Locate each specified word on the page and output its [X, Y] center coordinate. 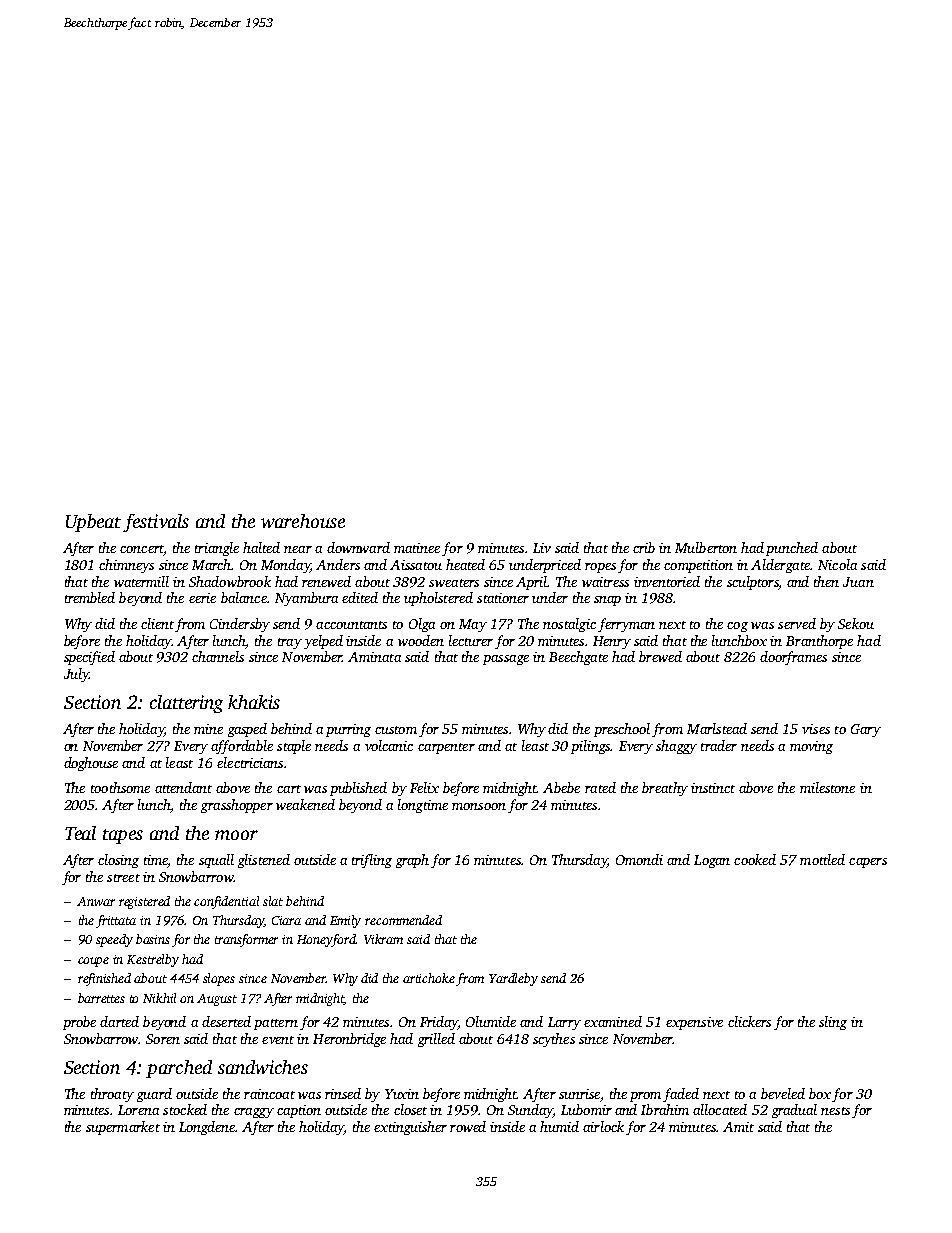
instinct [713, 788]
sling [833, 1023]
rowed [468, 1126]
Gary [866, 730]
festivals [156, 523]
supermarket [123, 1128]
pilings [590, 747]
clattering [186, 704]
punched [792, 549]
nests [835, 1111]
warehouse [303, 521]
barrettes [101, 998]
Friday [439, 1023]
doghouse [91, 764]
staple [294, 747]
